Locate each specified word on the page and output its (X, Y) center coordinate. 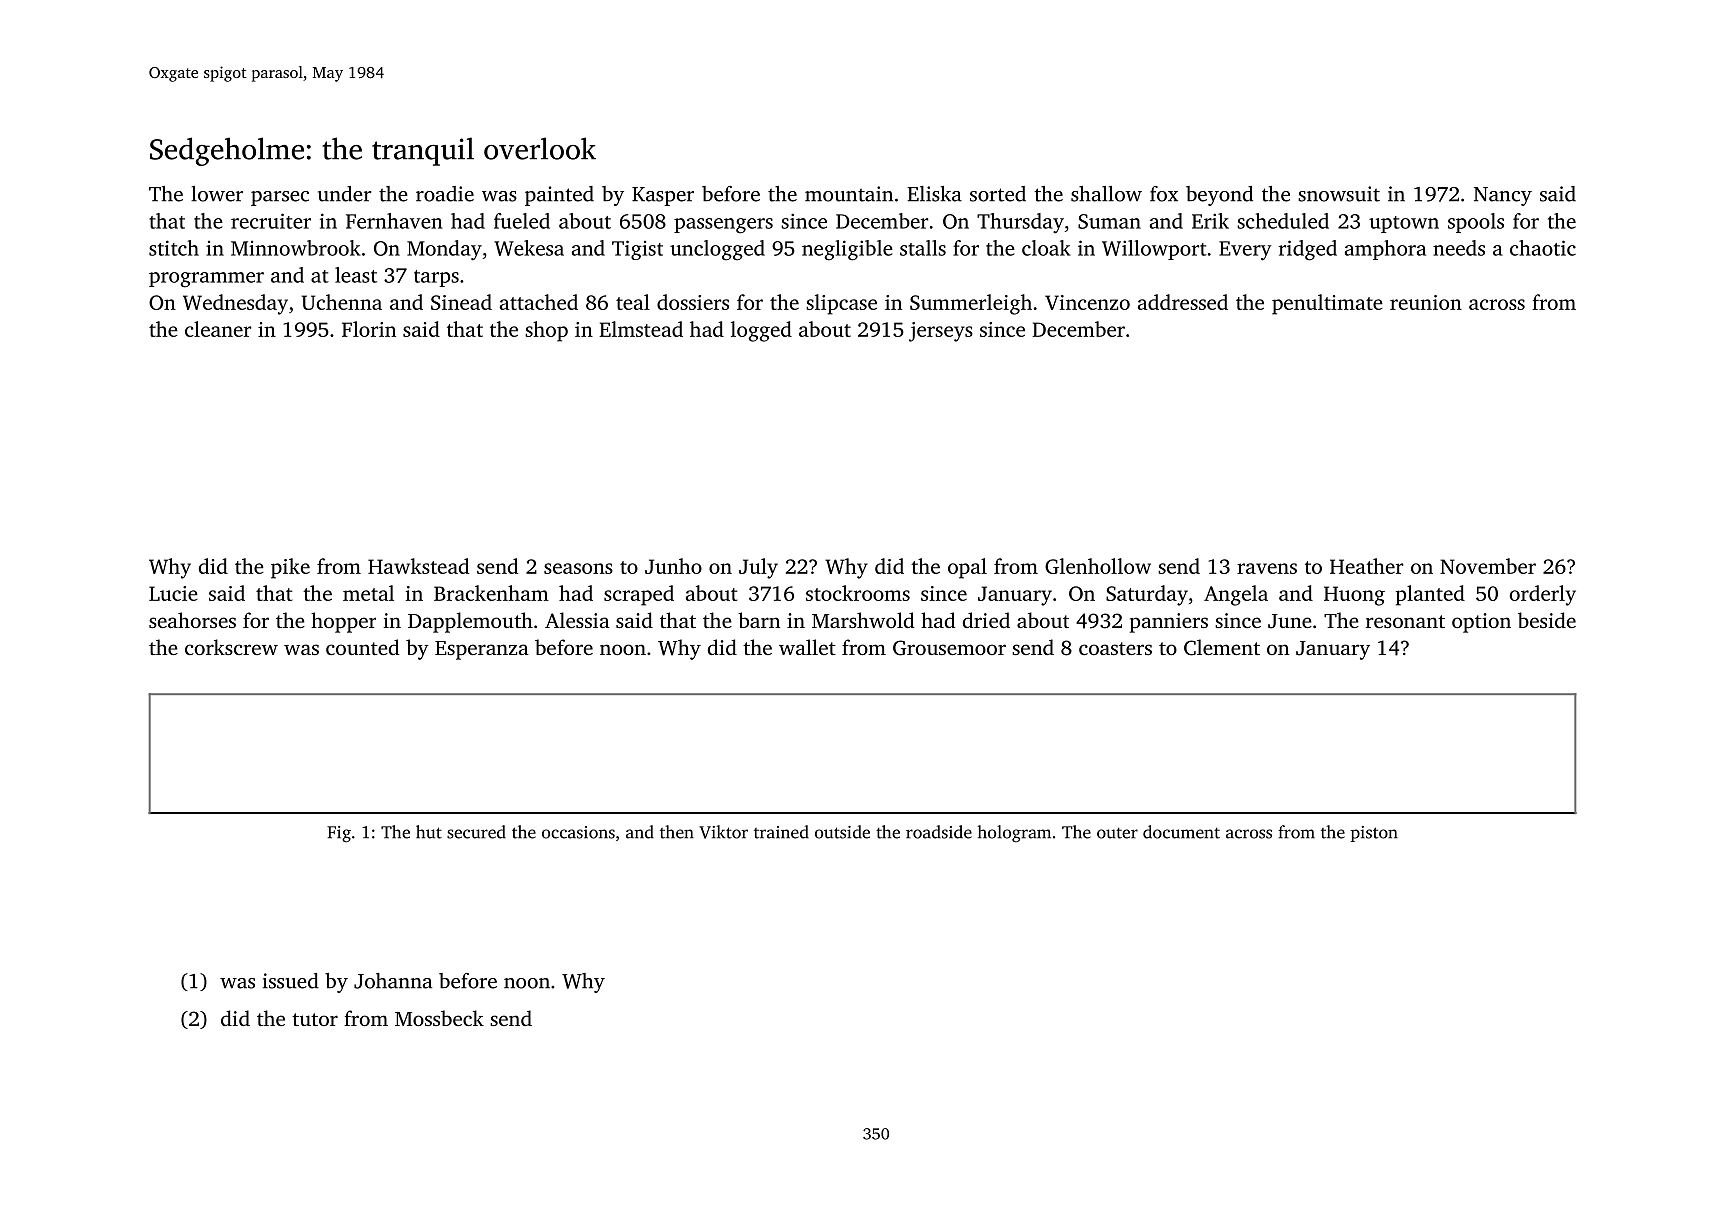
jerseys (941, 332)
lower (217, 194)
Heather (1367, 566)
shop (546, 331)
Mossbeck (439, 1018)
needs (1459, 248)
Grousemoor (949, 648)
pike (290, 568)
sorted (998, 194)
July (758, 568)
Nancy (1503, 196)
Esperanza (482, 650)
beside (1547, 620)
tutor (315, 1019)
